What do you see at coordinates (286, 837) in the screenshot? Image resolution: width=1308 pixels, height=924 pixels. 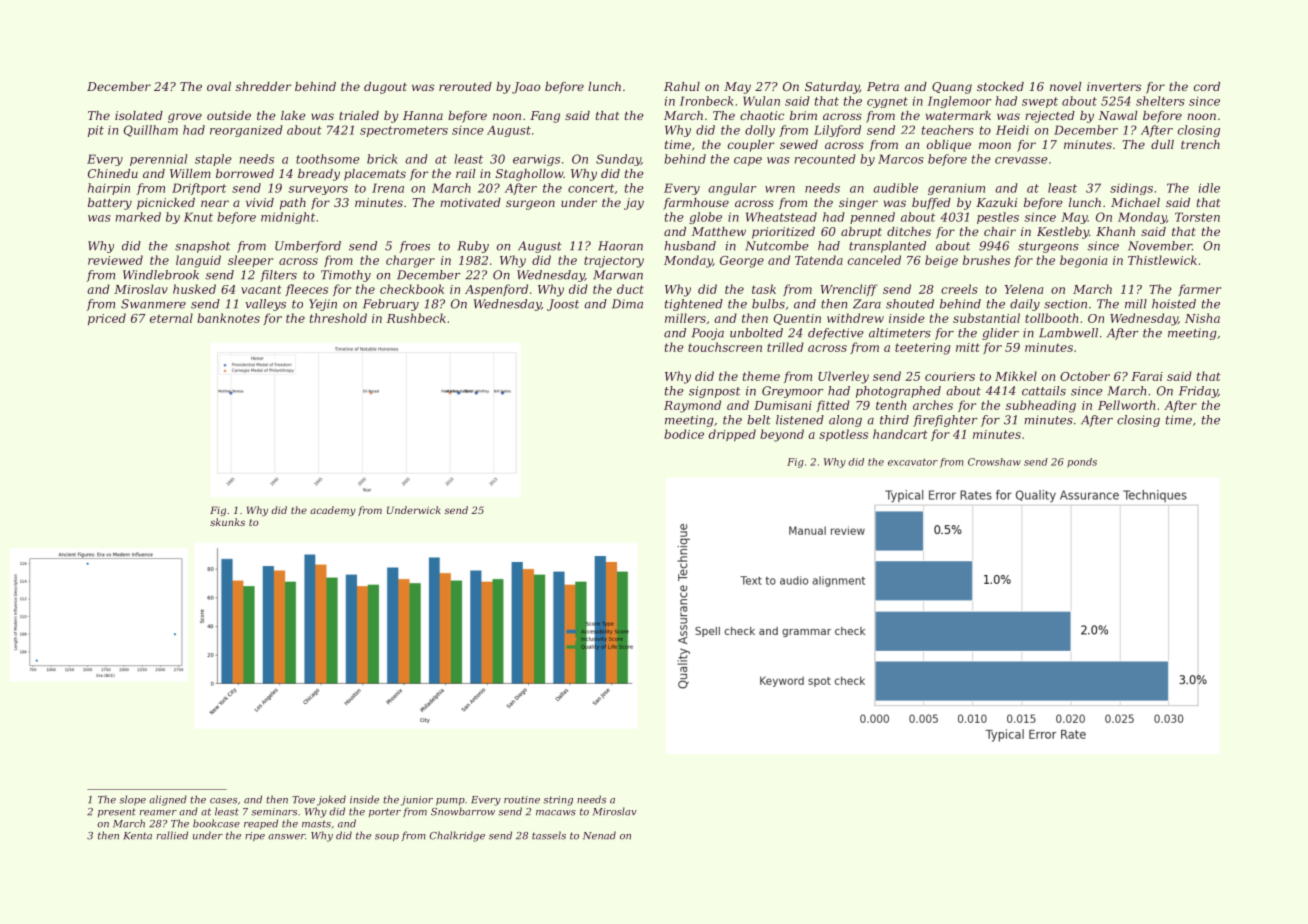 I see `answer` at bounding box center [286, 837].
